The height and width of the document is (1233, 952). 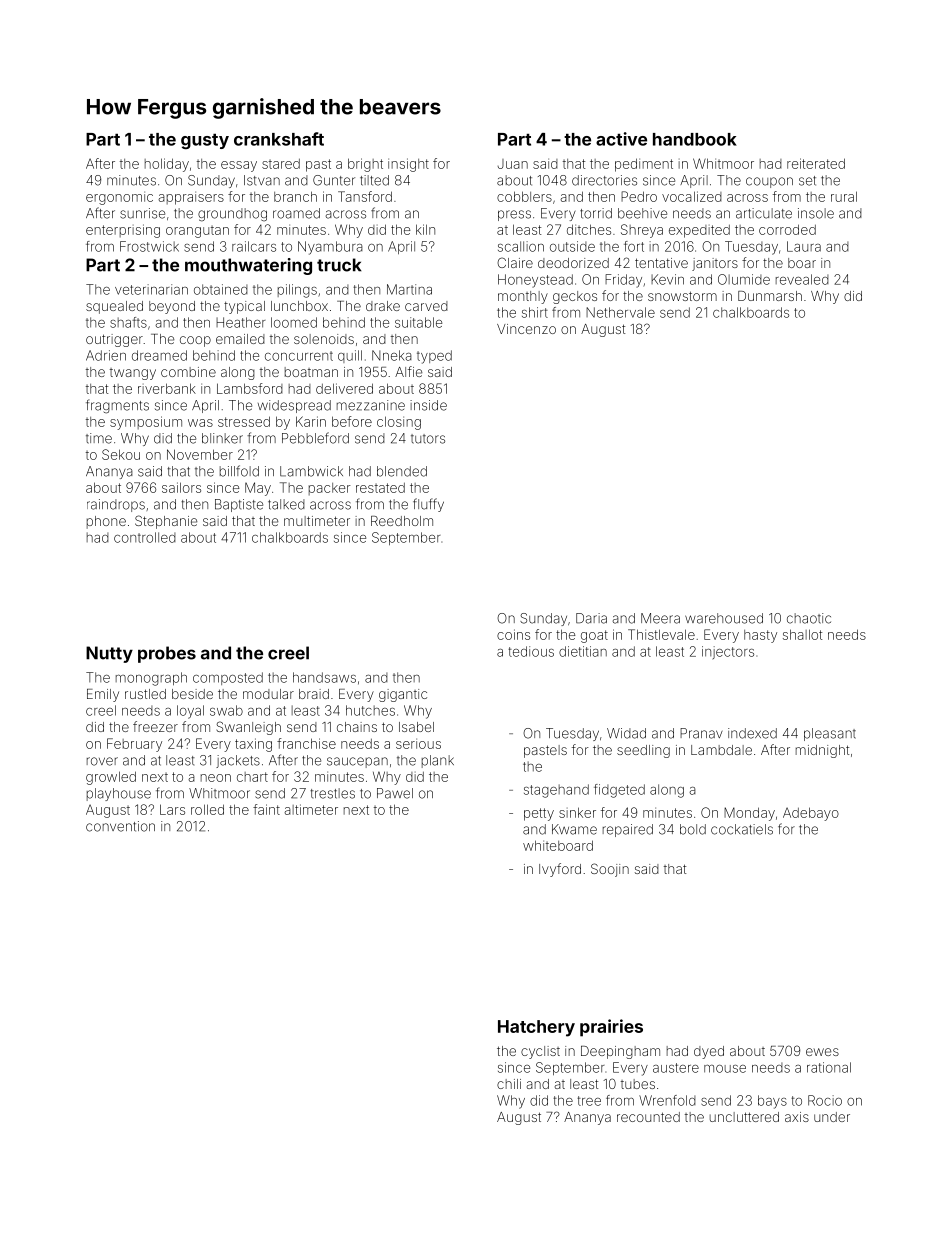 I want to click on tree, so click(x=589, y=1101).
